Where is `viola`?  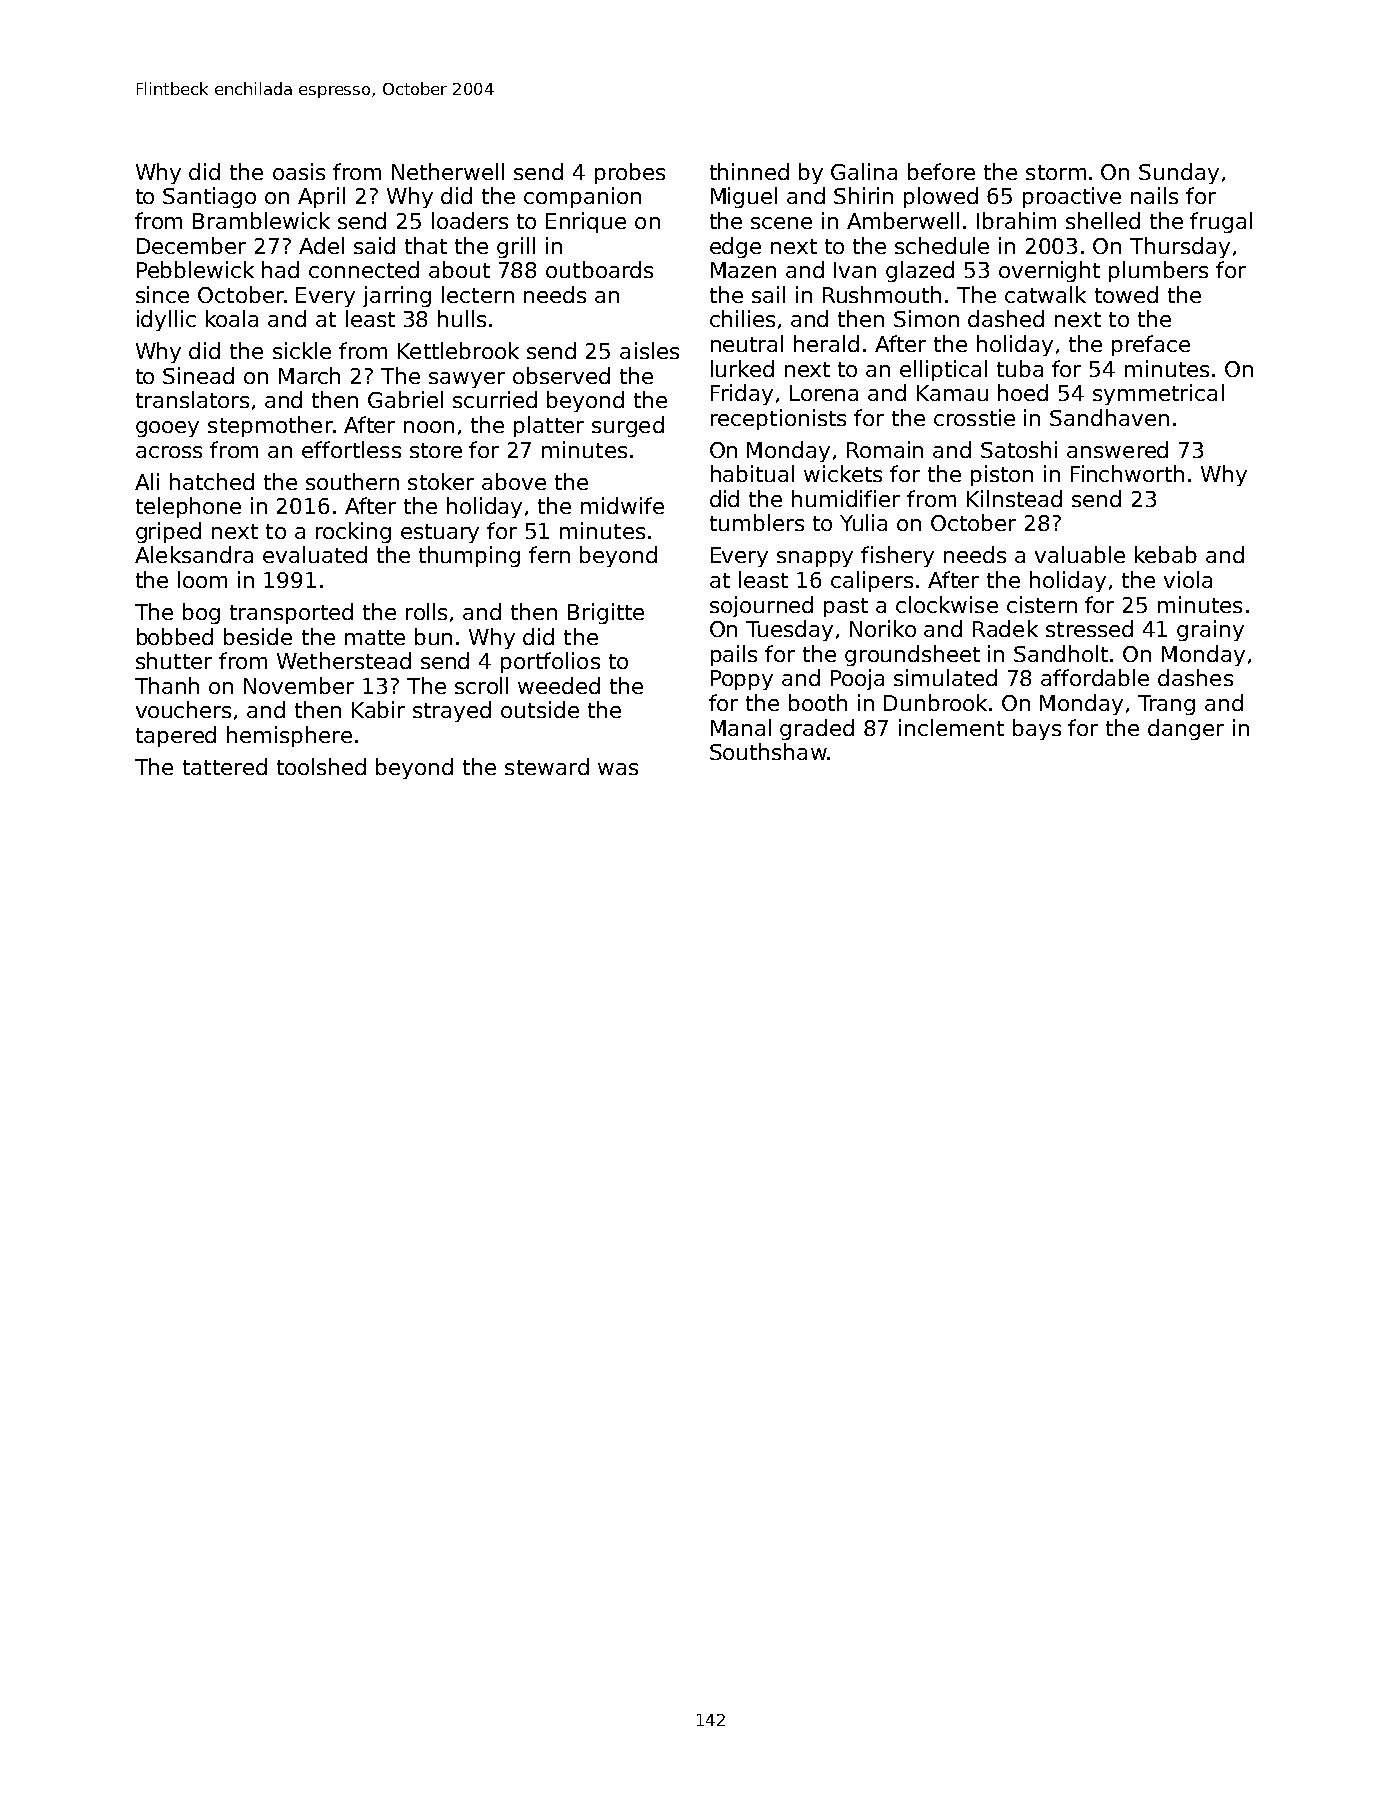 viola is located at coordinates (1188, 579).
